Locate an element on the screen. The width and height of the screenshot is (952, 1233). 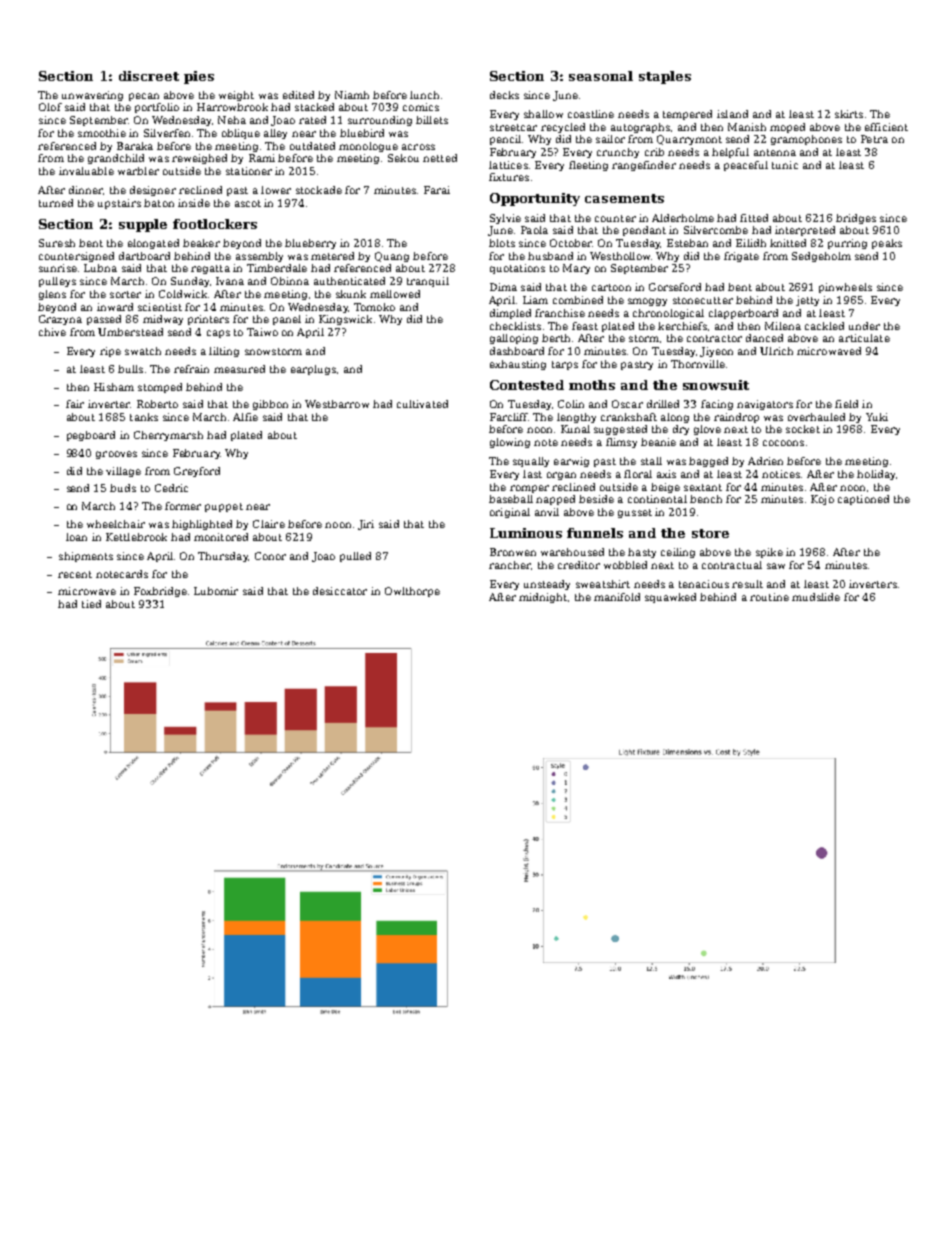
lunch is located at coordinates (424, 95).
